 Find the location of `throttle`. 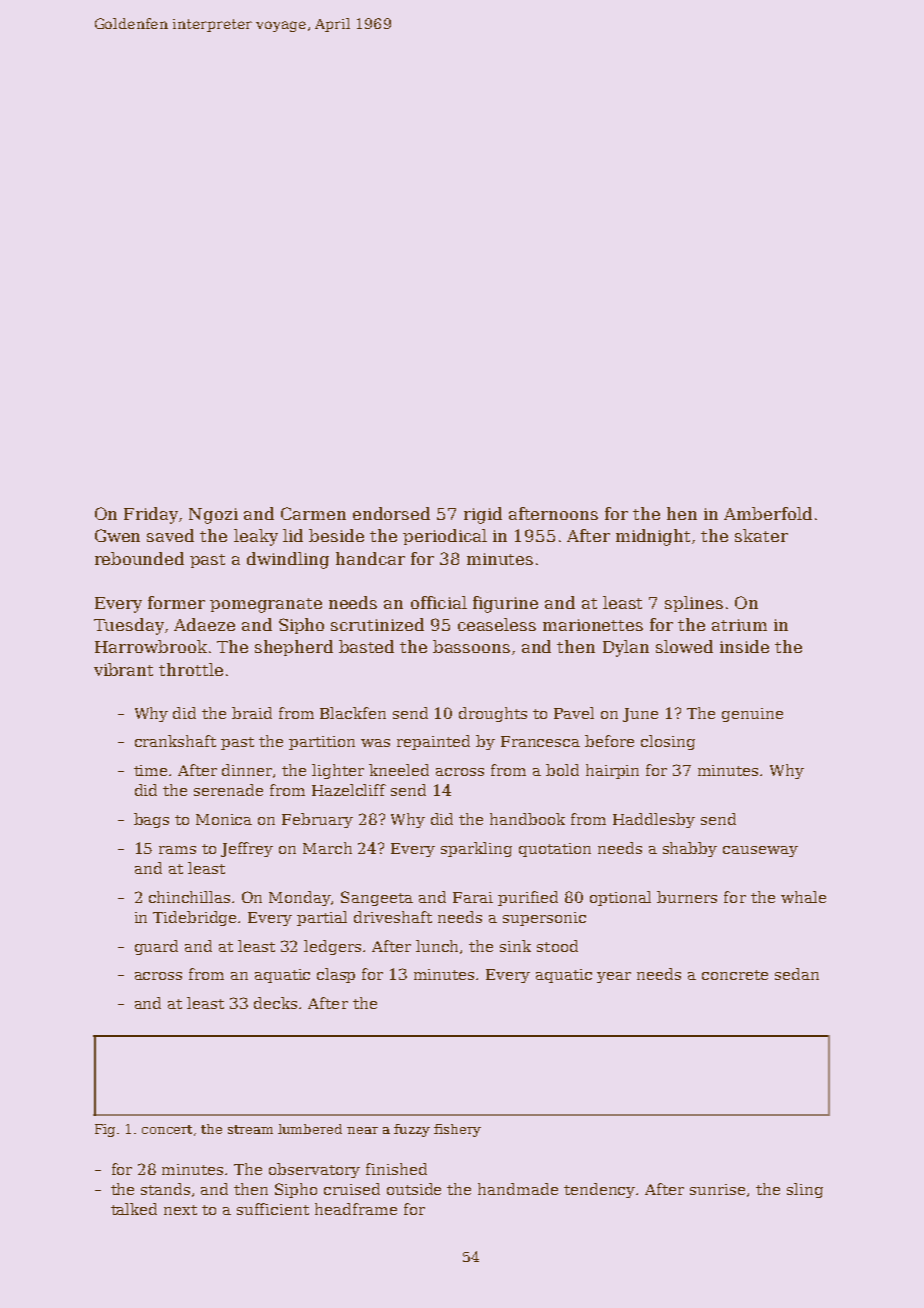

throttle is located at coordinates (191, 669).
